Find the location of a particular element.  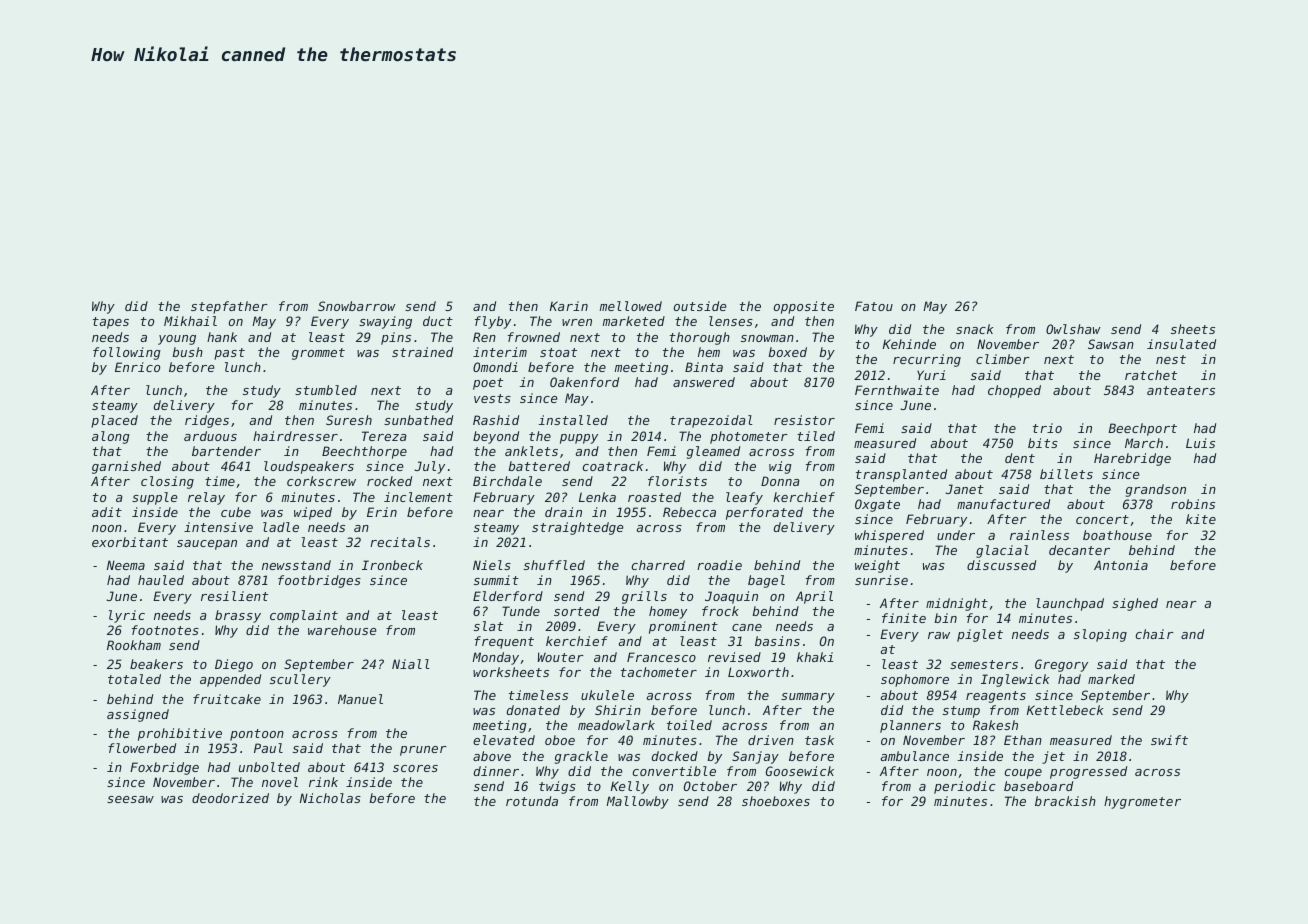

young is located at coordinates (177, 340).
